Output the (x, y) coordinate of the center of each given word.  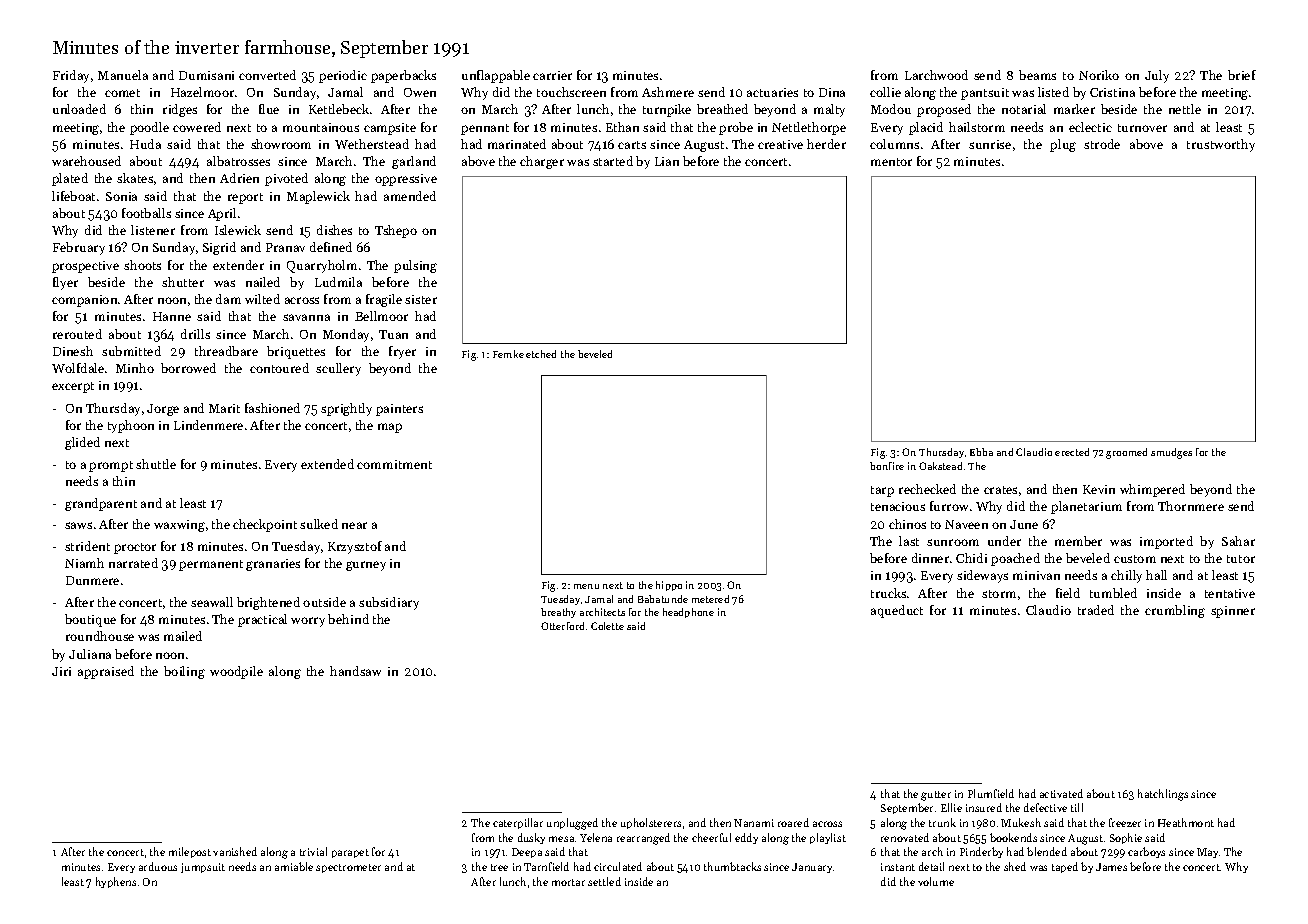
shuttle (156, 464)
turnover (1142, 128)
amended (410, 196)
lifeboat (73, 196)
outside (324, 602)
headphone (688, 613)
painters (399, 410)
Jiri (61, 671)
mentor (891, 162)
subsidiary (389, 603)
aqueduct (897, 611)
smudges (1171, 453)
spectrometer (348, 868)
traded (1096, 610)
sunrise (990, 144)
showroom (281, 144)
